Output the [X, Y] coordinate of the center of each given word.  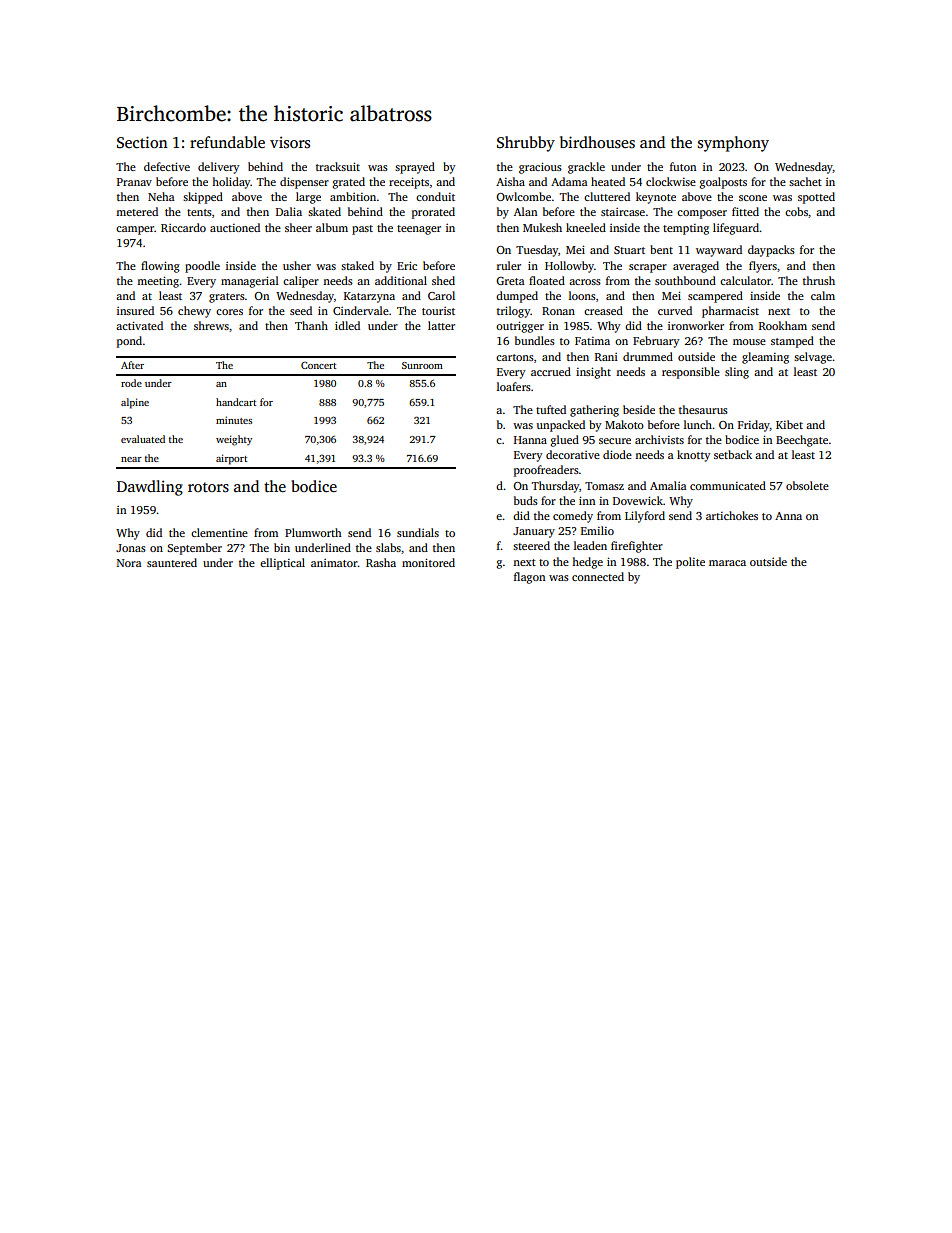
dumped [517, 297]
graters [227, 298]
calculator [746, 280]
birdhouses [597, 142]
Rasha [381, 562]
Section [142, 142]
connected [598, 576]
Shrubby [526, 144]
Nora [129, 563]
